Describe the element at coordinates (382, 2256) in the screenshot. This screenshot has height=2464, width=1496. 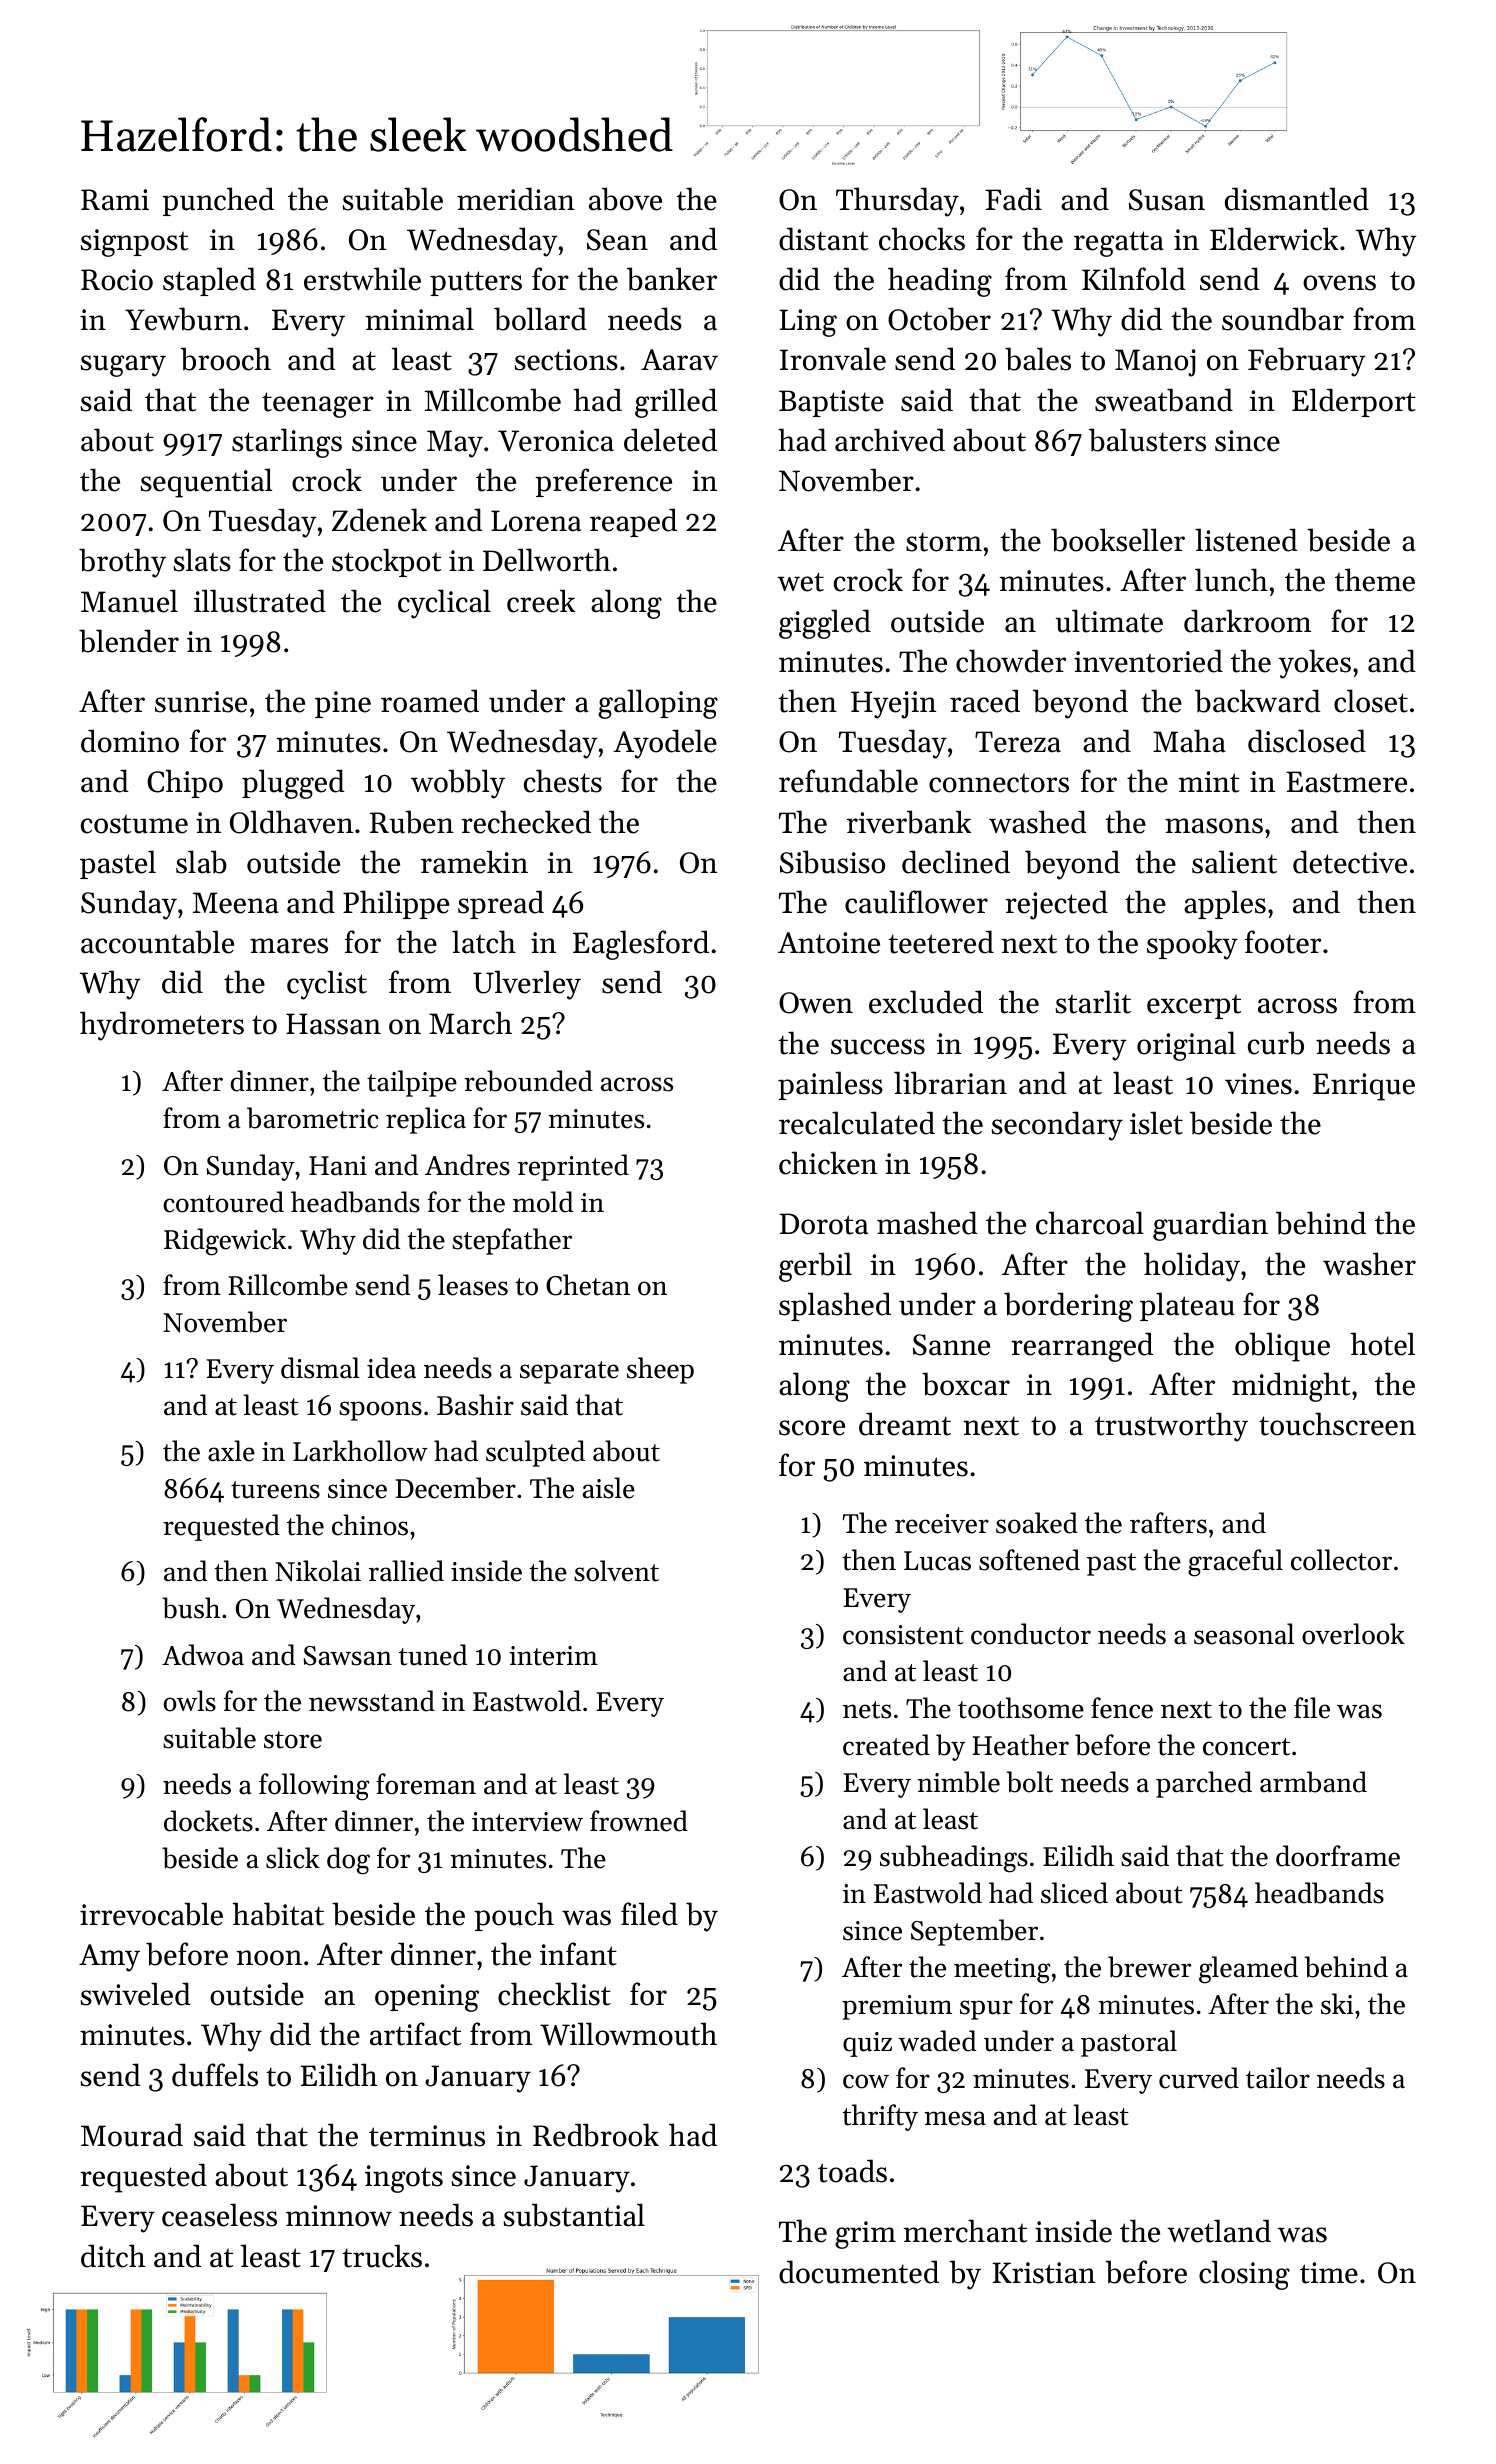
I see `trucks` at that location.
